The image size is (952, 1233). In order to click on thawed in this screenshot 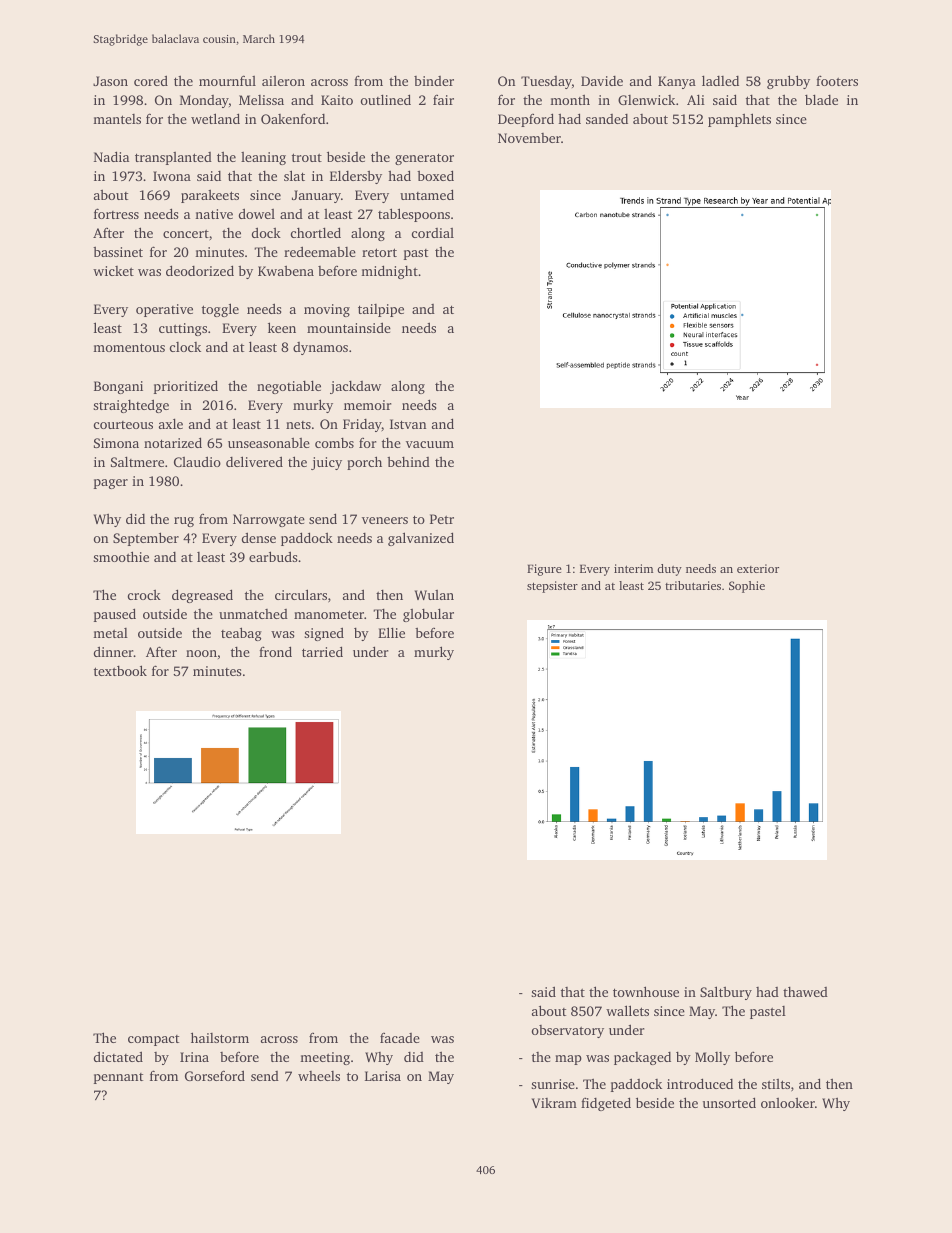, I will do `click(805, 992)`.
